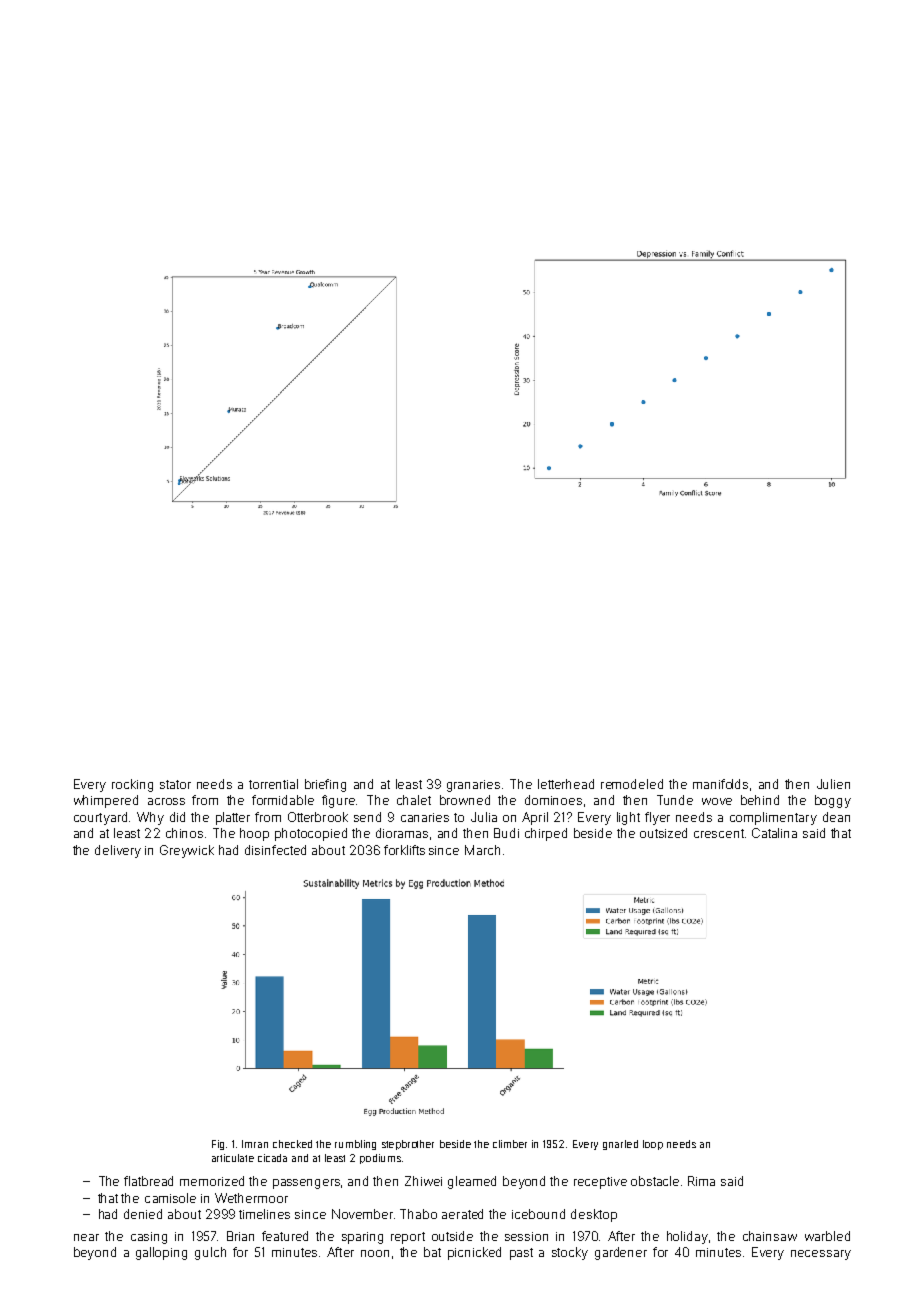  I want to click on Imran, so click(255, 1144).
